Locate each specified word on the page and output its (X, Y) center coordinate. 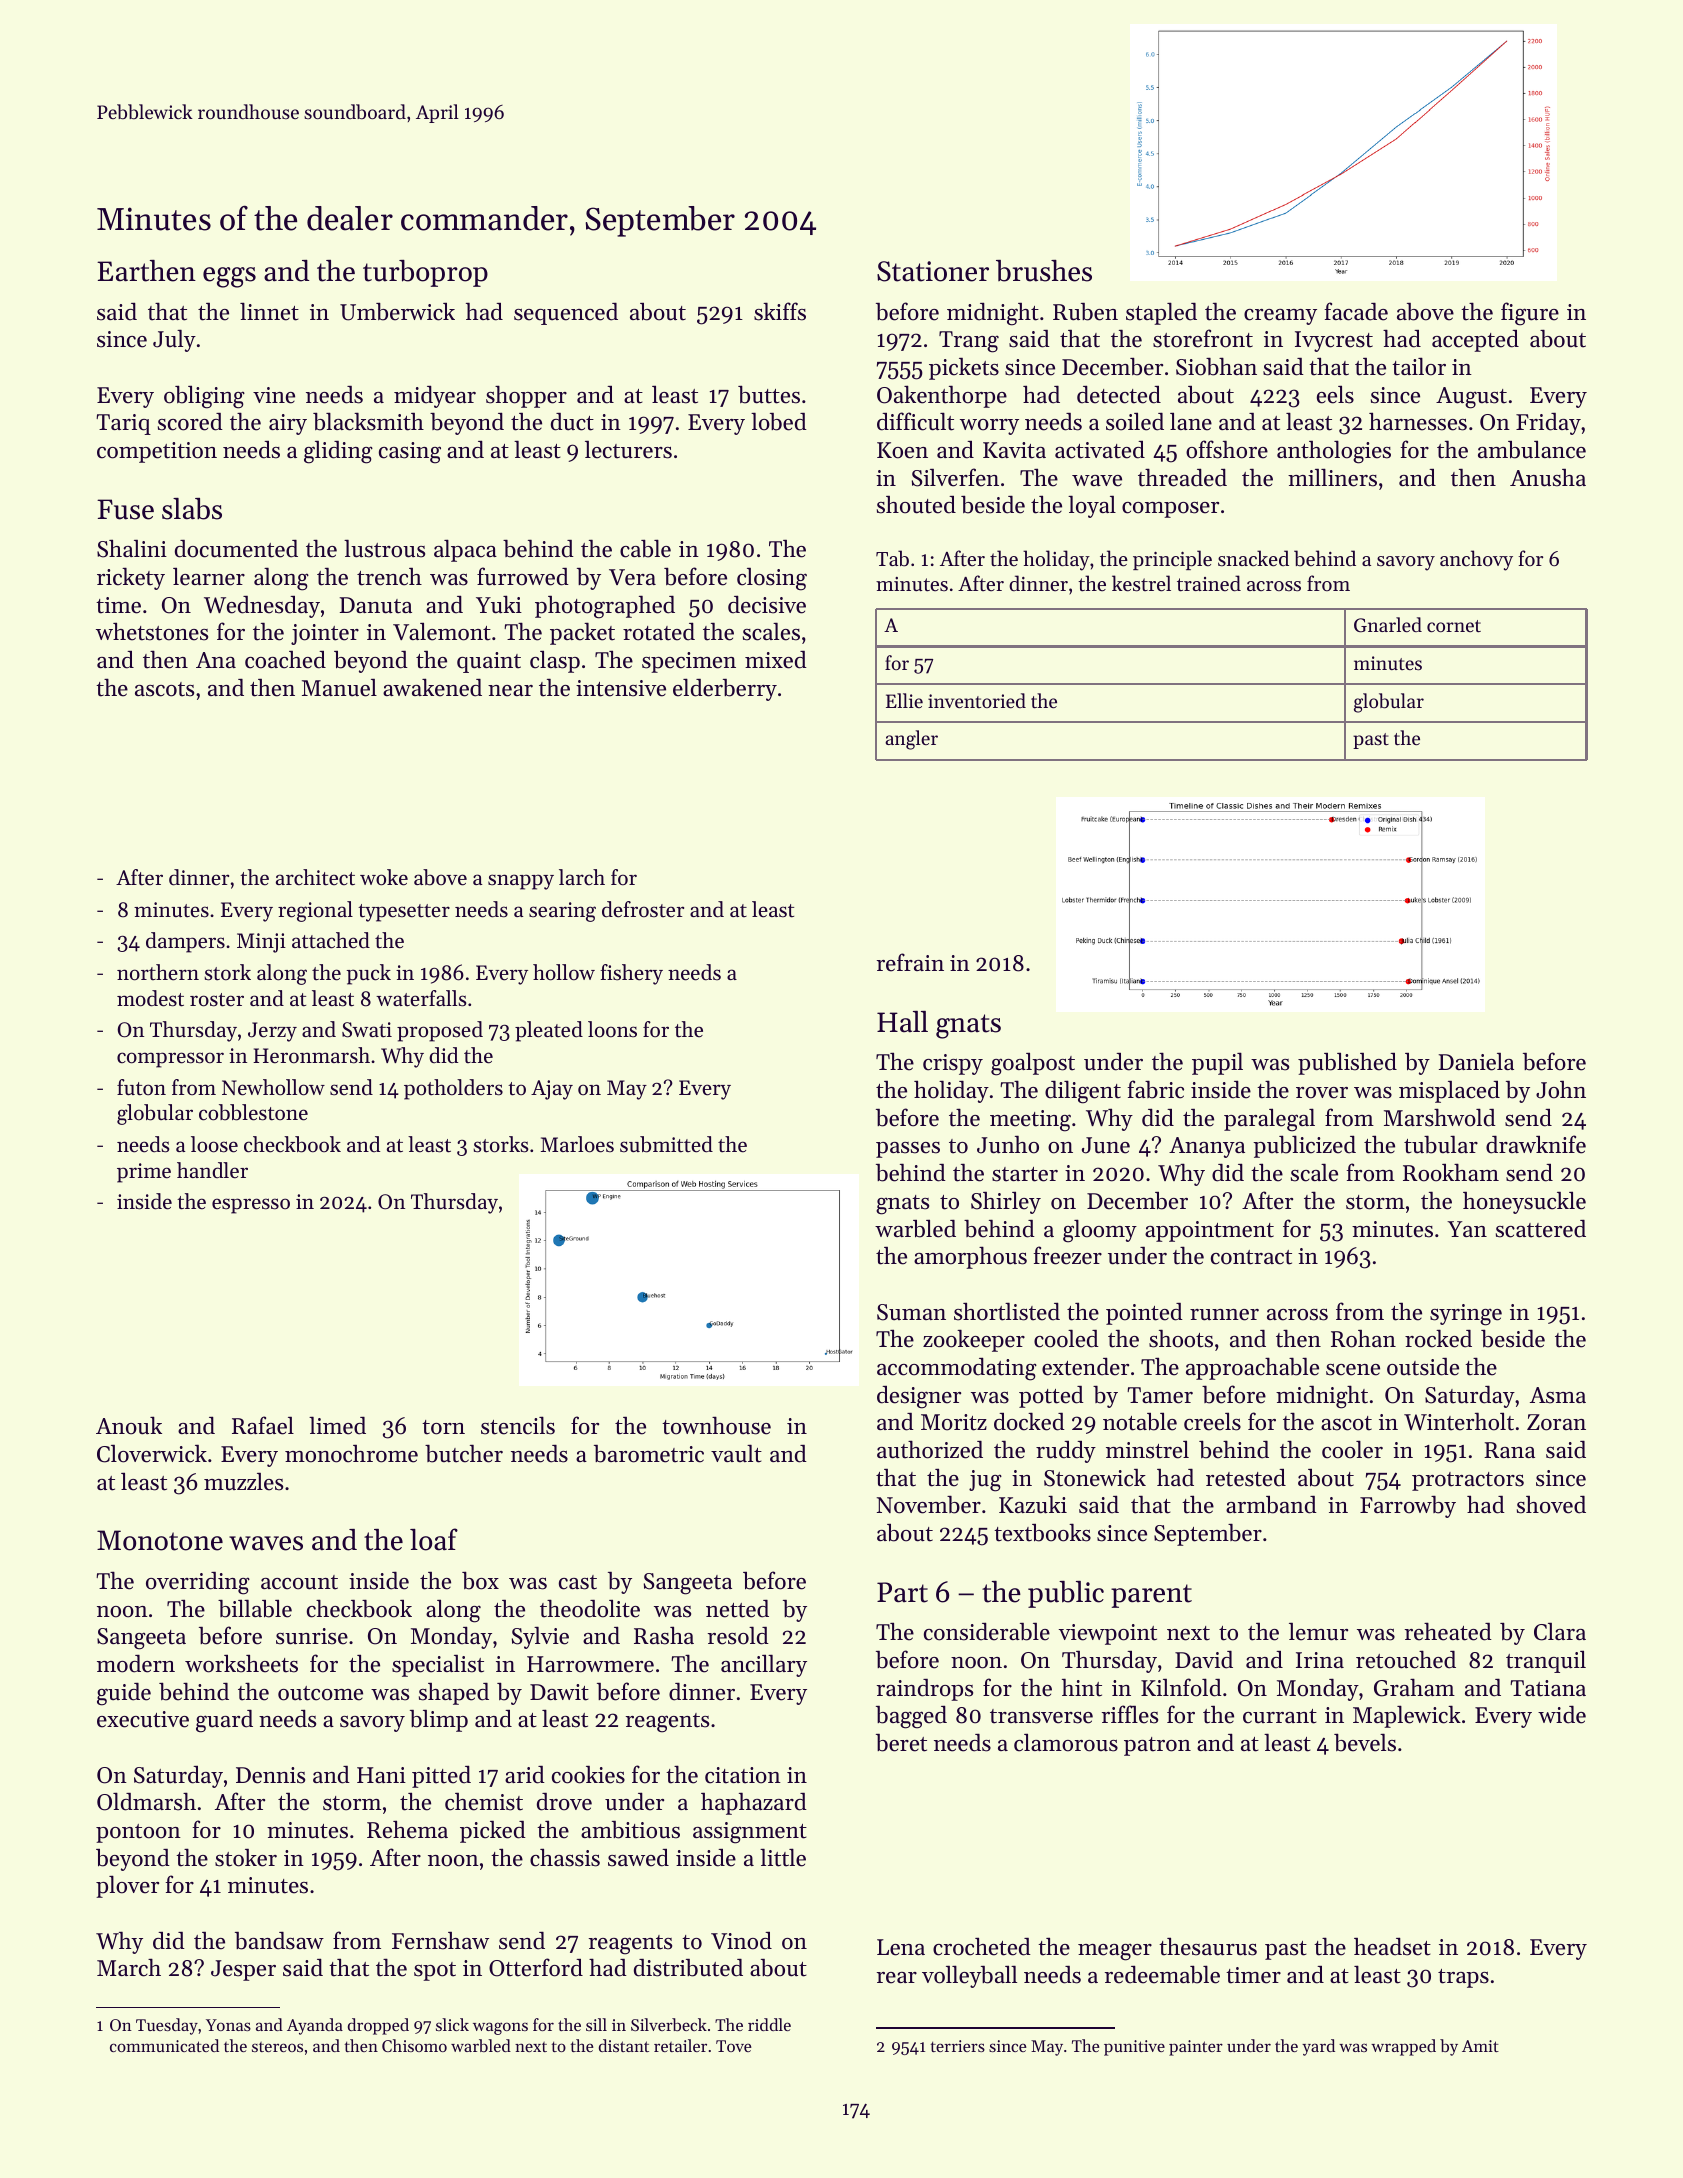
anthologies (1334, 452)
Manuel (339, 687)
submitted (666, 1144)
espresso (251, 1206)
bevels (1365, 1742)
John (1561, 1089)
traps (1463, 1978)
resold (738, 1635)
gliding (338, 452)
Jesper (243, 1970)
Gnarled (1388, 625)
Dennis (270, 1775)
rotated (659, 631)
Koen (902, 450)
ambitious (630, 1830)
